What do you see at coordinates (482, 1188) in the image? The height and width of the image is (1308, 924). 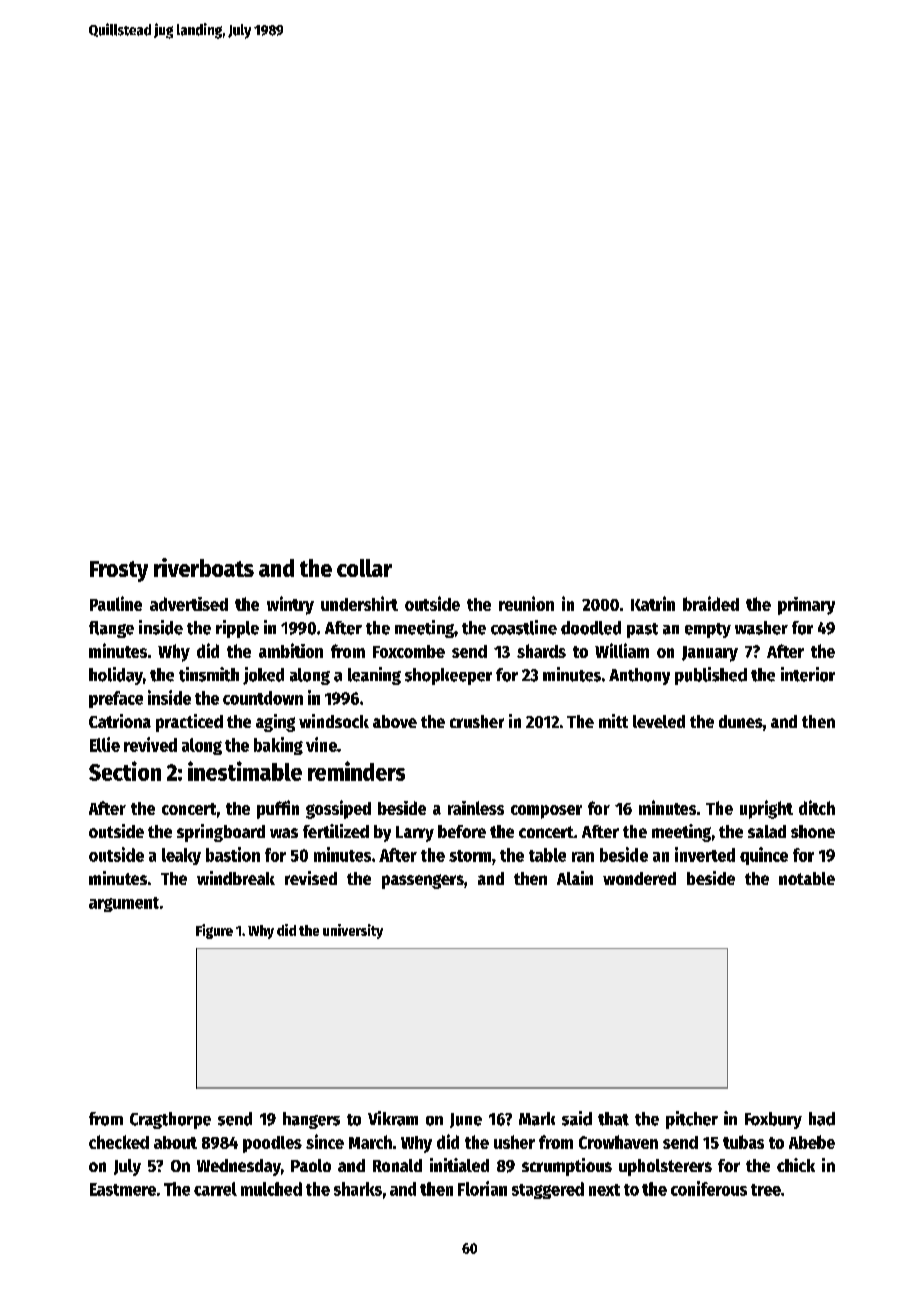 I see `Florian` at bounding box center [482, 1188].
